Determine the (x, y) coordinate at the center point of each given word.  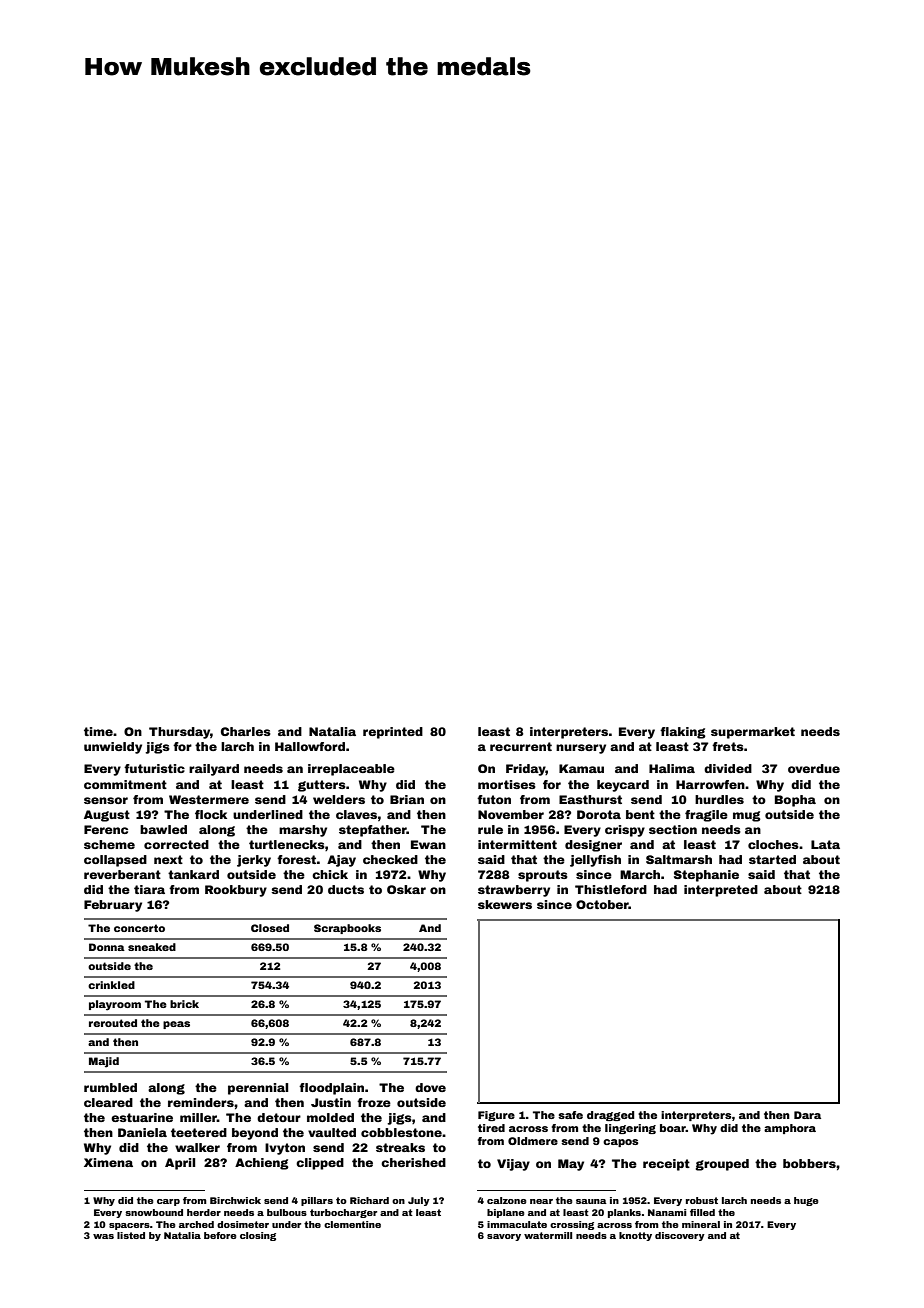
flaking (683, 733)
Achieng (262, 1164)
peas (176, 1025)
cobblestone (401, 1132)
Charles (246, 731)
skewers (505, 904)
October (602, 904)
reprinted (393, 733)
